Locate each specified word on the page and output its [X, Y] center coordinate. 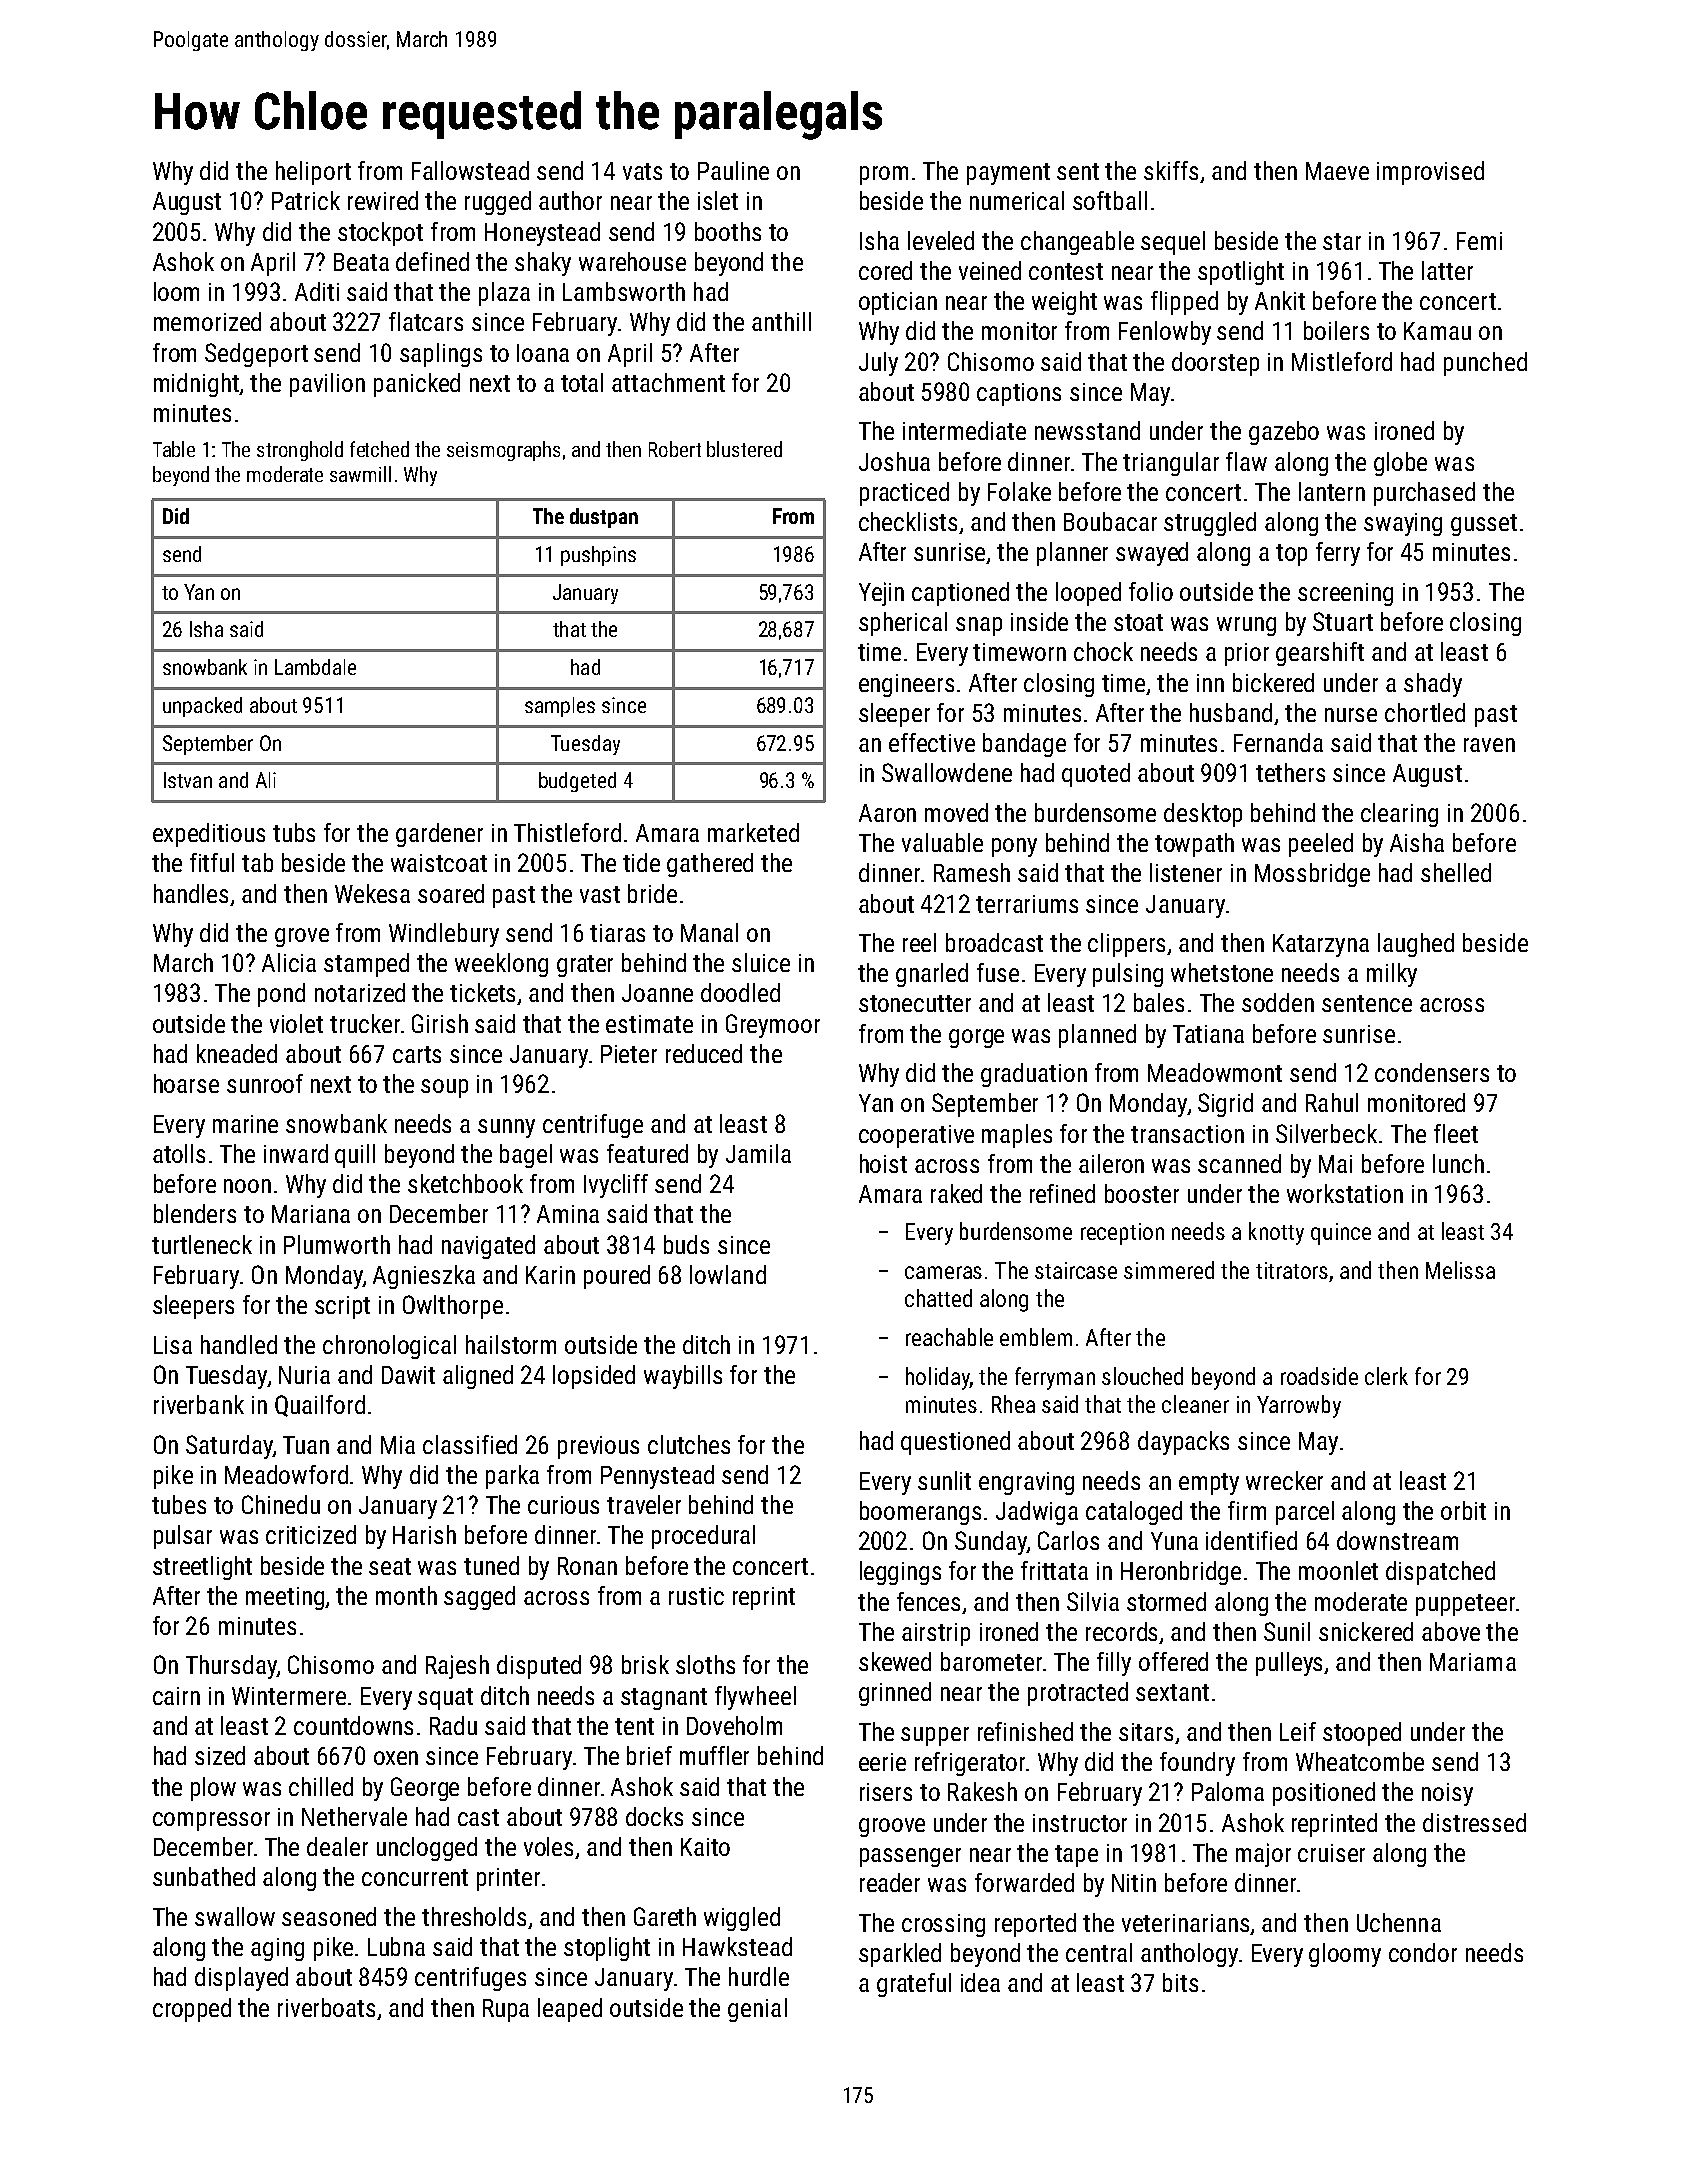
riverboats [326, 2007]
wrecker [1284, 1480]
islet [718, 200]
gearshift [1320, 654]
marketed [753, 832]
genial [757, 2010]
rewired [383, 200]
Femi [1479, 241]
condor [1423, 1952]
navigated [488, 1247]
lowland [728, 1274]
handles [191, 893]
